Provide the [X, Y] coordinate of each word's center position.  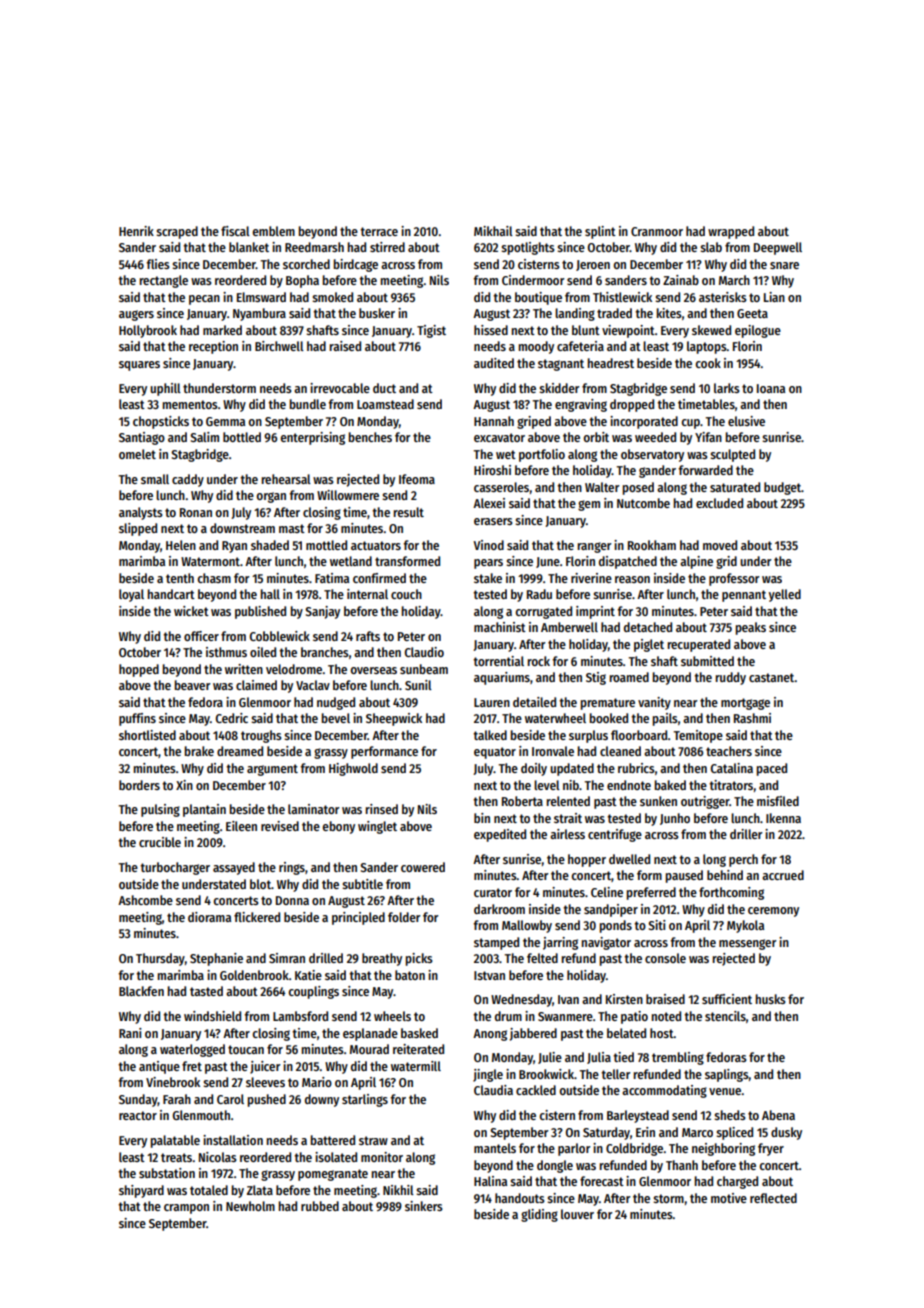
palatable [175, 1141]
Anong [490, 1035]
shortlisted [147, 735]
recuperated [699, 645]
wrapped [731, 232]
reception [213, 347]
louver [577, 1214]
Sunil [418, 685]
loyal [131, 595]
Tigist [431, 331]
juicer [265, 1067]
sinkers [424, 1206]
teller [615, 1074]
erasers [493, 521]
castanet [772, 677]
